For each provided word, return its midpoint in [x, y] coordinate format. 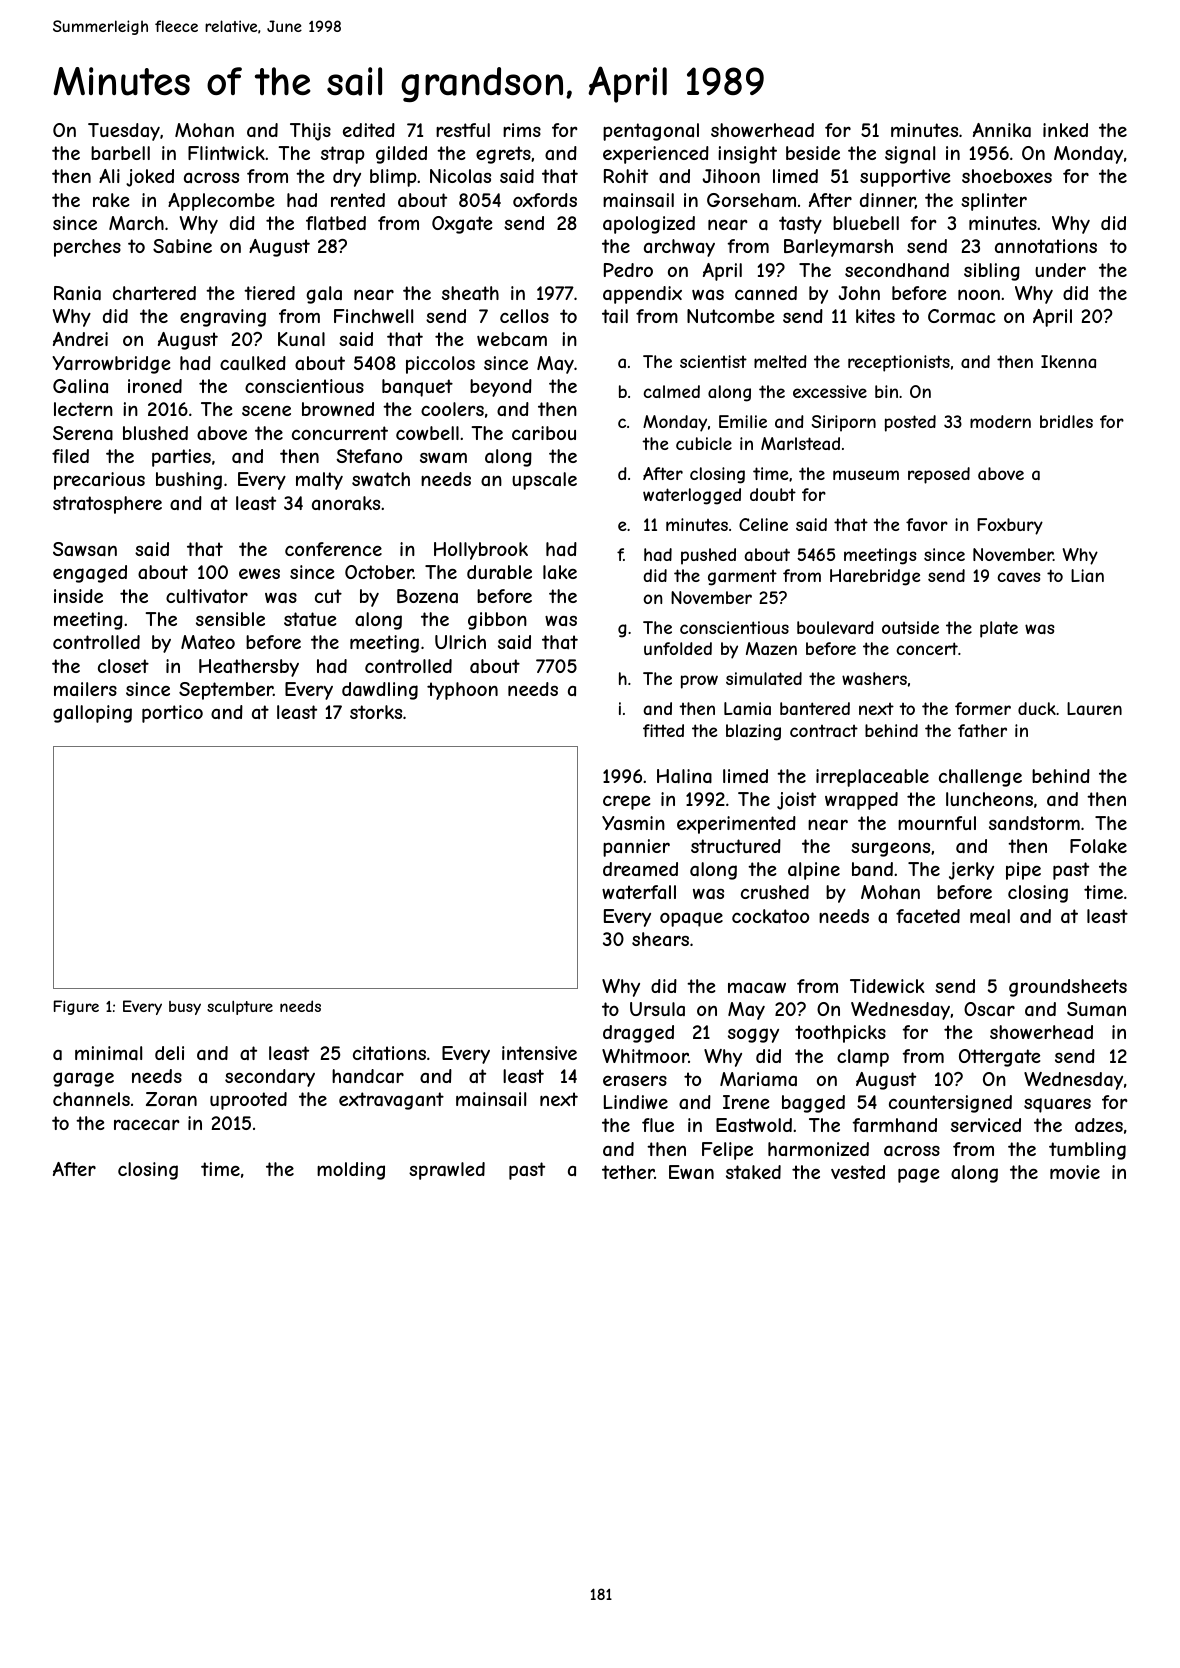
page [918, 1175]
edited [369, 130]
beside [813, 153]
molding [351, 1171]
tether [628, 1172]
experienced [656, 155]
